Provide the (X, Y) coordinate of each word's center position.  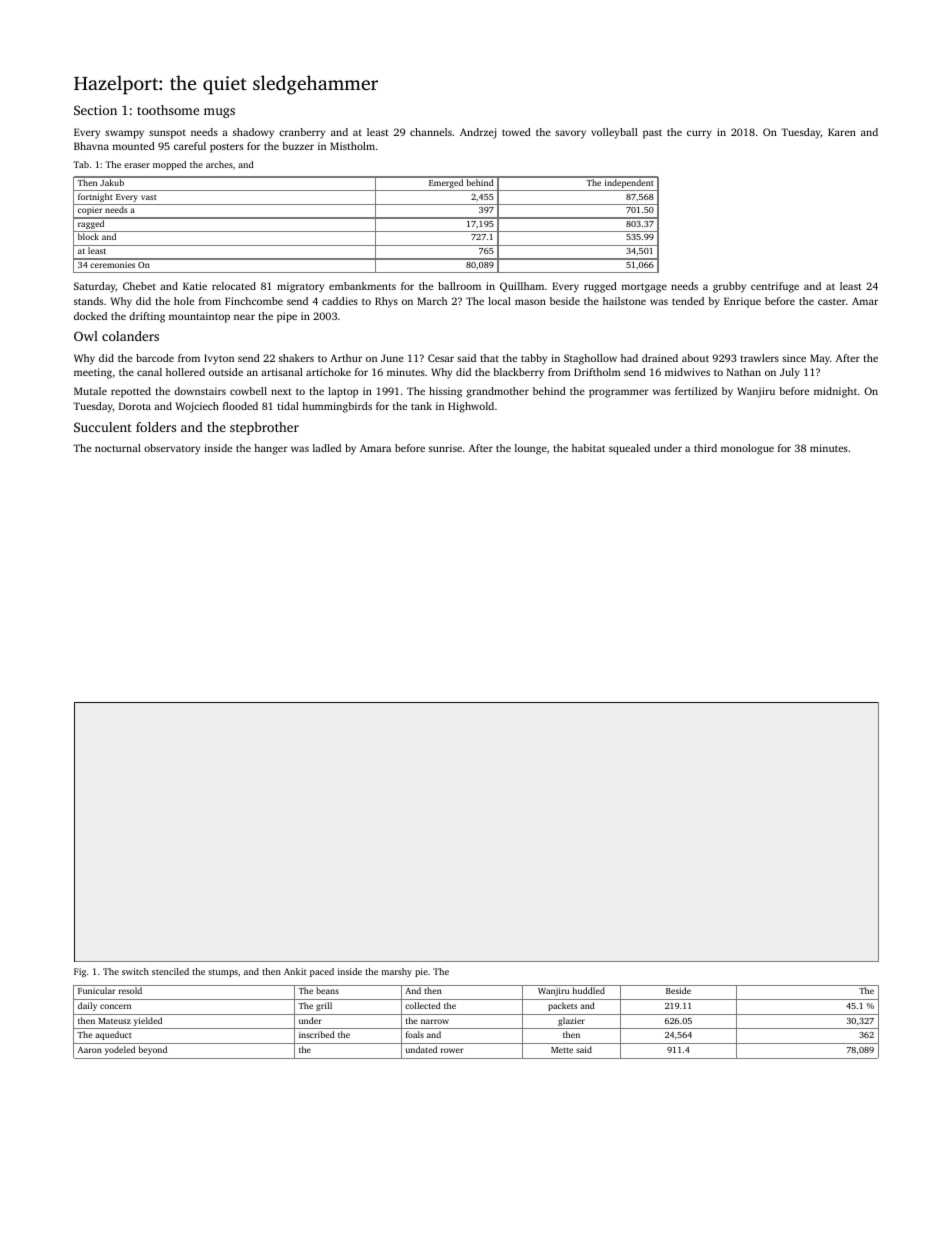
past (652, 134)
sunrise (445, 448)
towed (516, 132)
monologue (747, 449)
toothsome (168, 110)
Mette (562, 1050)
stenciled (170, 971)
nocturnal (118, 448)
